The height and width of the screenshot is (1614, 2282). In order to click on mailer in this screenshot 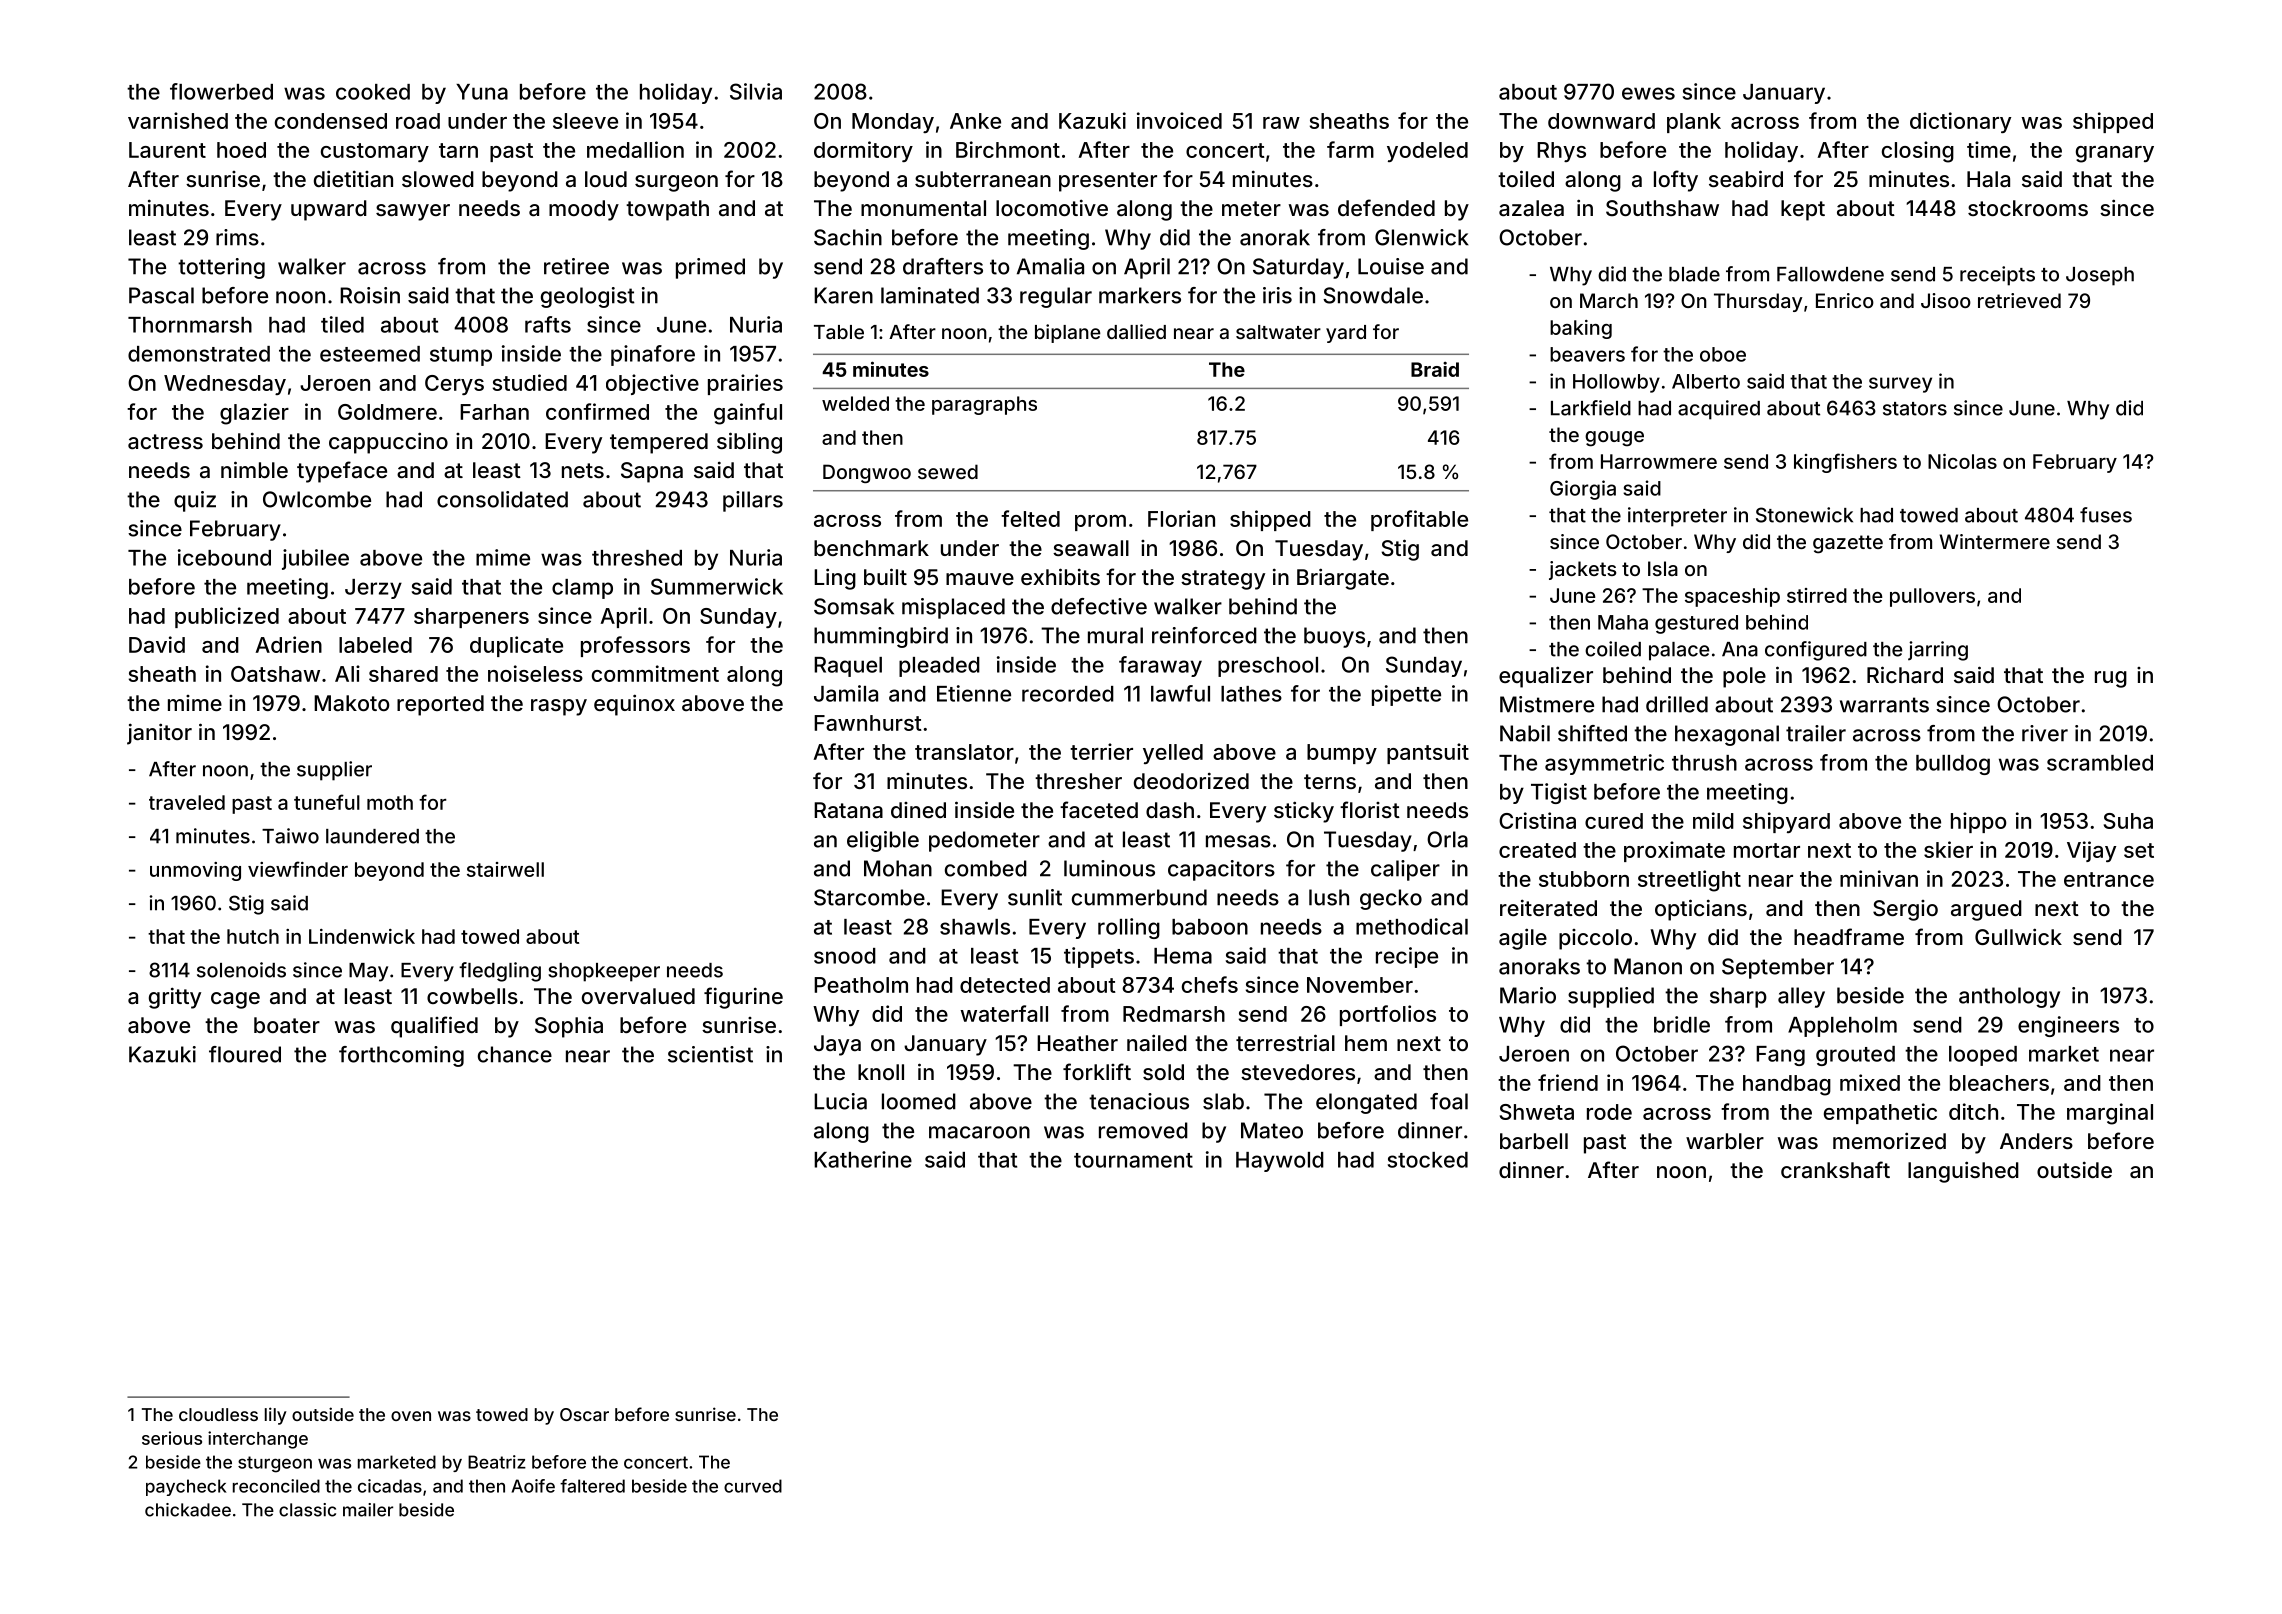, I will do `click(368, 1510)`.
